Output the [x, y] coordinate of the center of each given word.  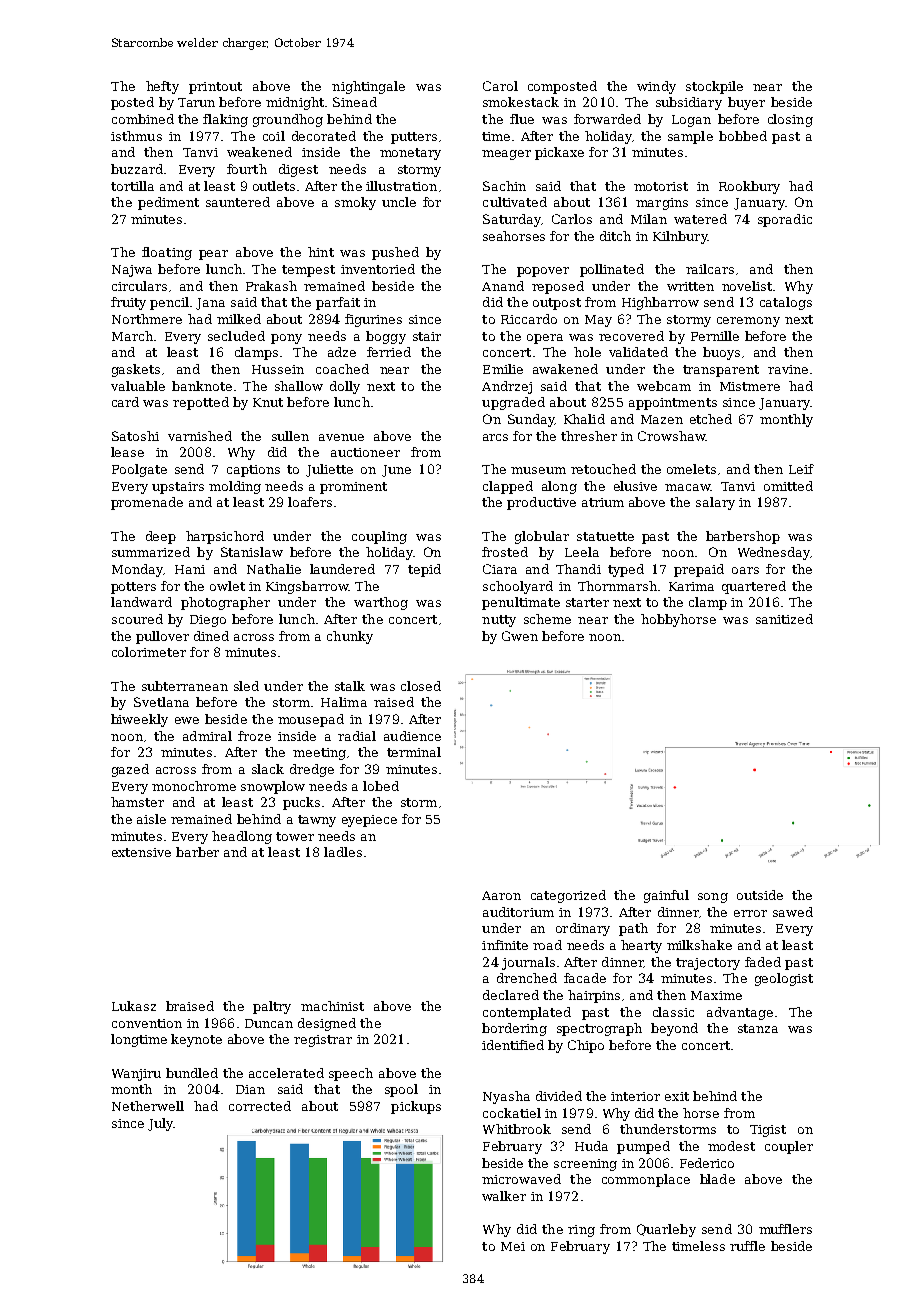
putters [414, 138]
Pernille [715, 336]
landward [141, 602]
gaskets [136, 370]
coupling [379, 537]
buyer [746, 103]
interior [635, 1096]
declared [511, 995]
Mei [513, 1246]
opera [545, 339]
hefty [162, 87]
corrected [260, 1106]
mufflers [785, 1229]
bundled [192, 1073]
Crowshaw [671, 436]
